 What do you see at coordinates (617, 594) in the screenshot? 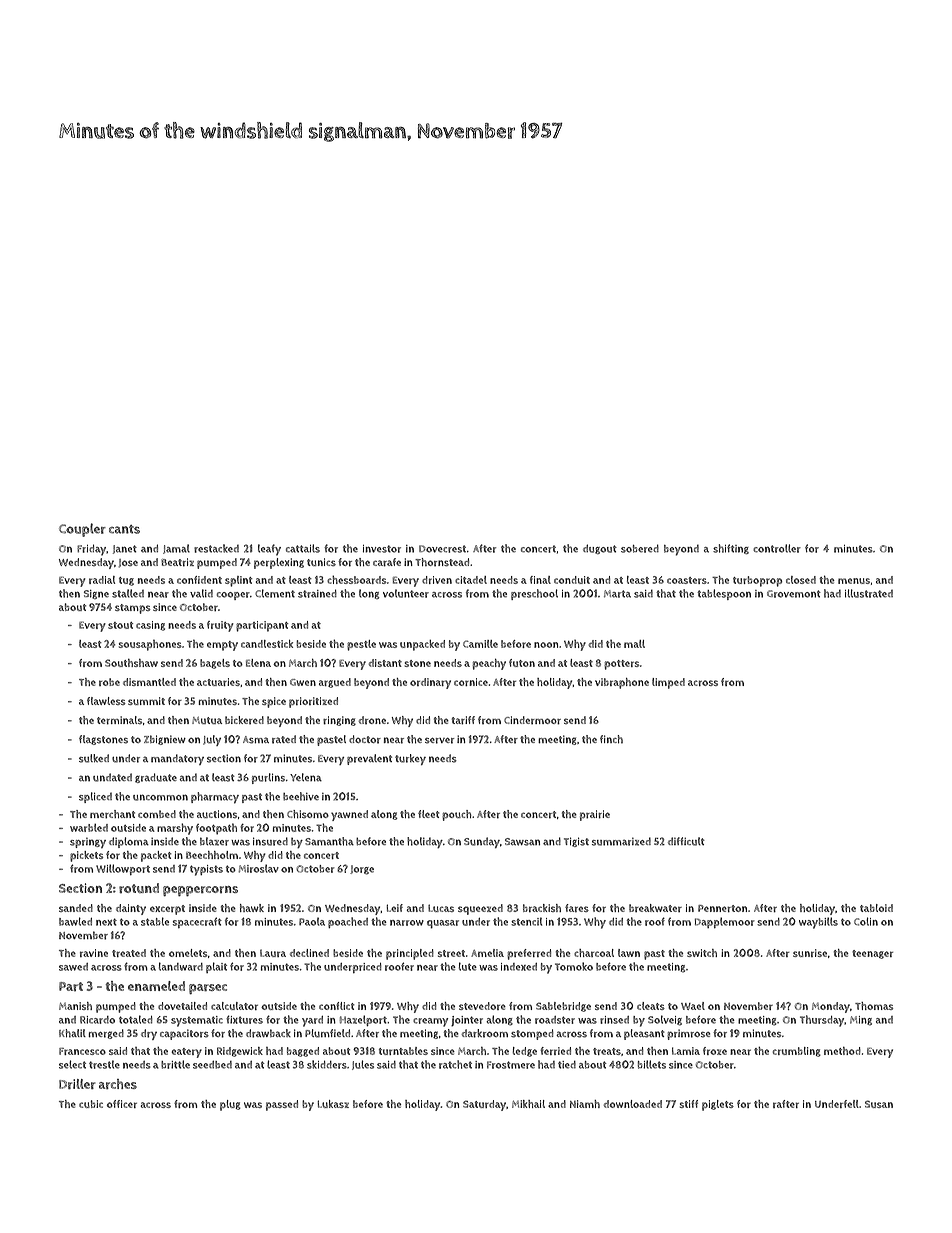
I see `Marta` at bounding box center [617, 594].
